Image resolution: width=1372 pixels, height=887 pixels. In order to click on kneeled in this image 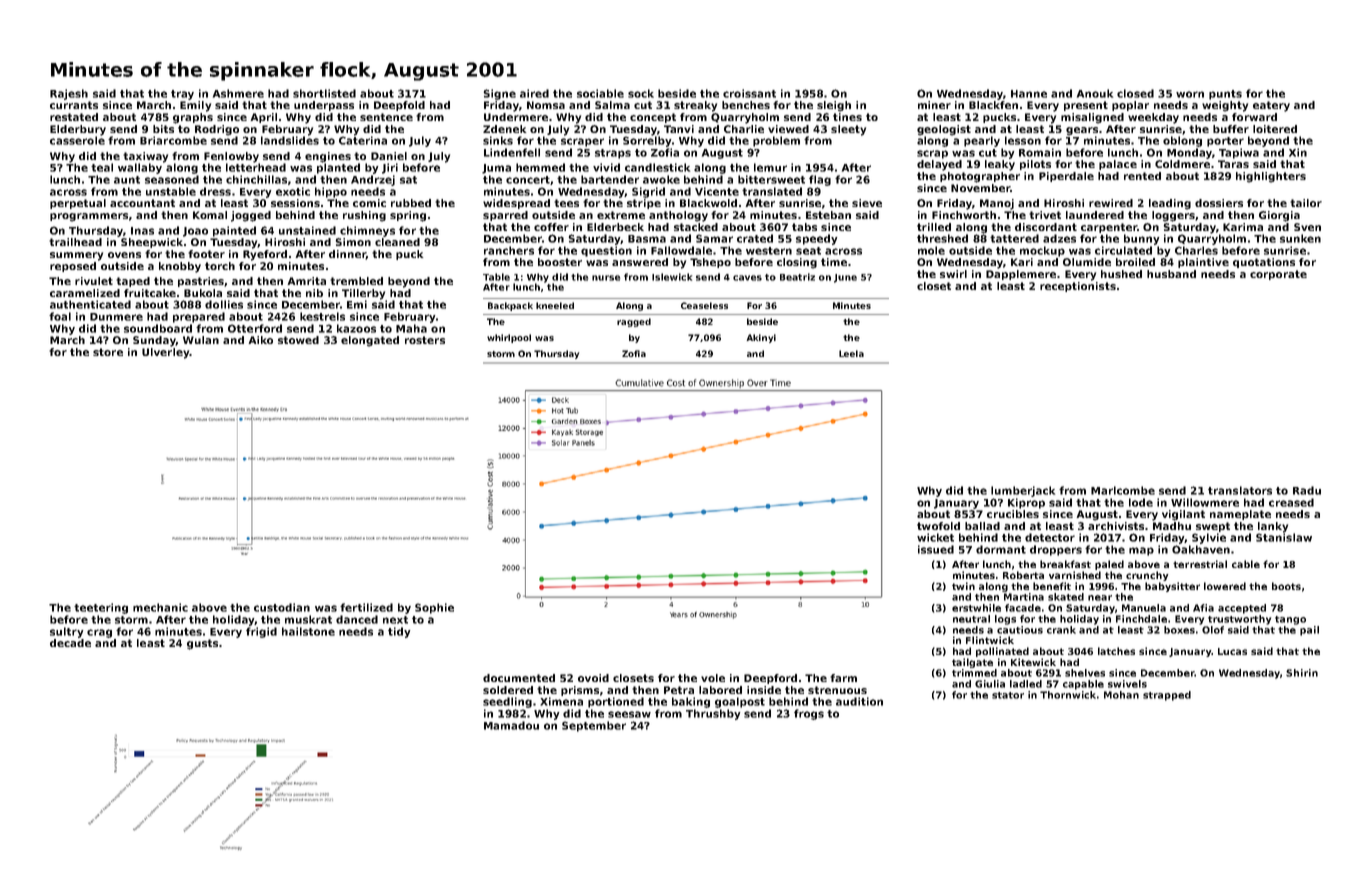, I will do `click(555, 305)`.
